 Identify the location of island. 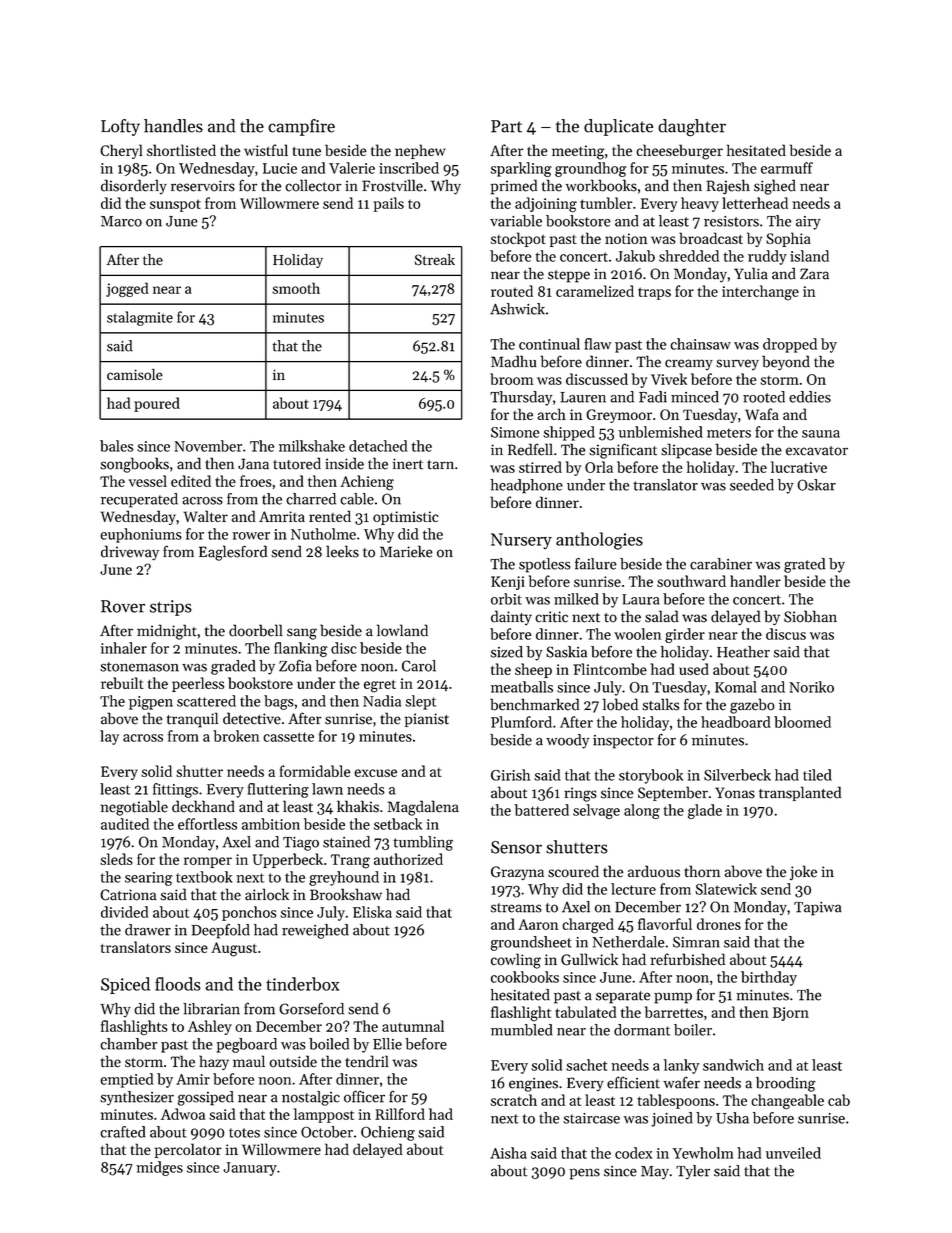
(809, 256).
